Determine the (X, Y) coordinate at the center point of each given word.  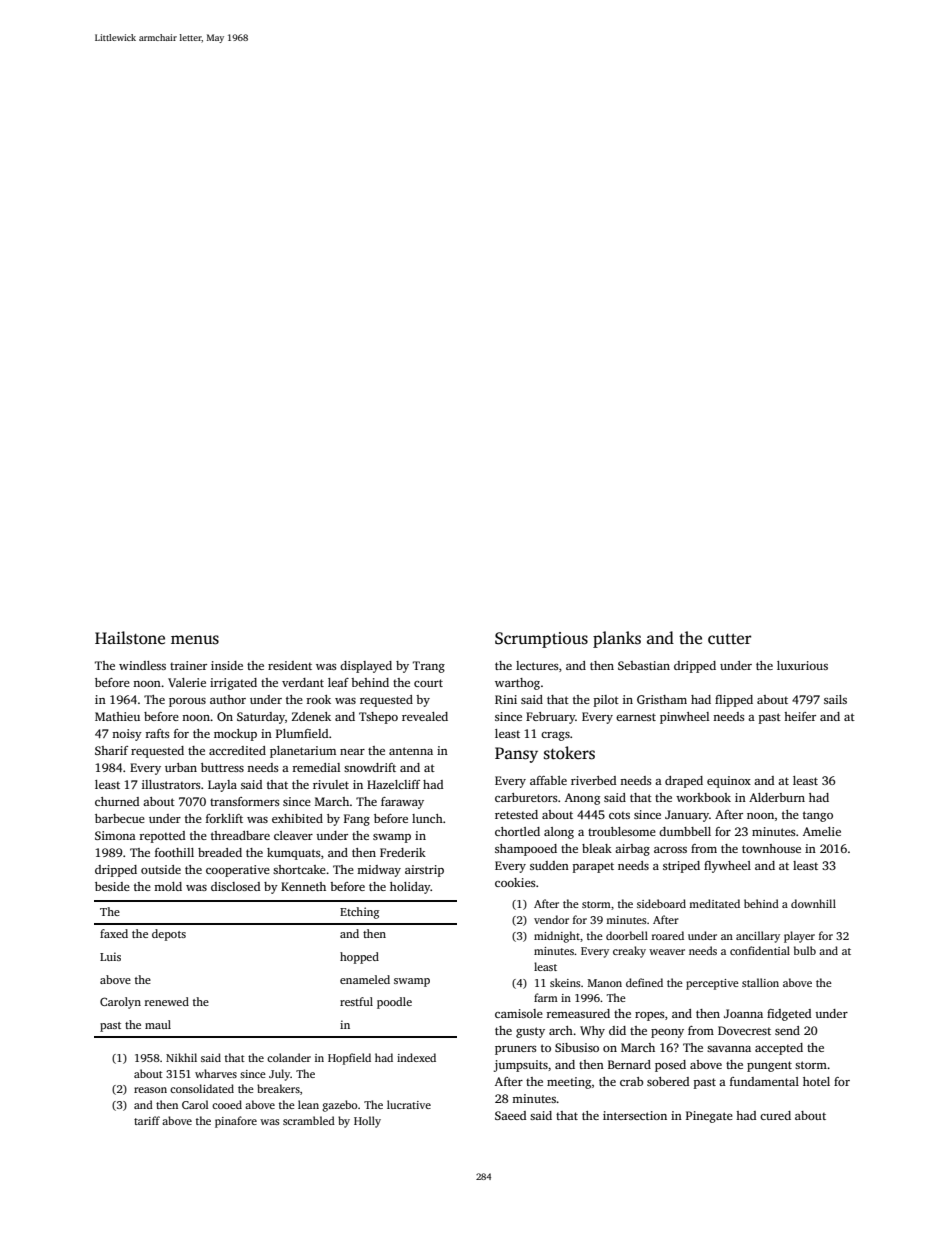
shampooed (526, 850)
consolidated (202, 1088)
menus (195, 640)
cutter (729, 639)
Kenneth (303, 886)
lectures (537, 665)
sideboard (661, 903)
